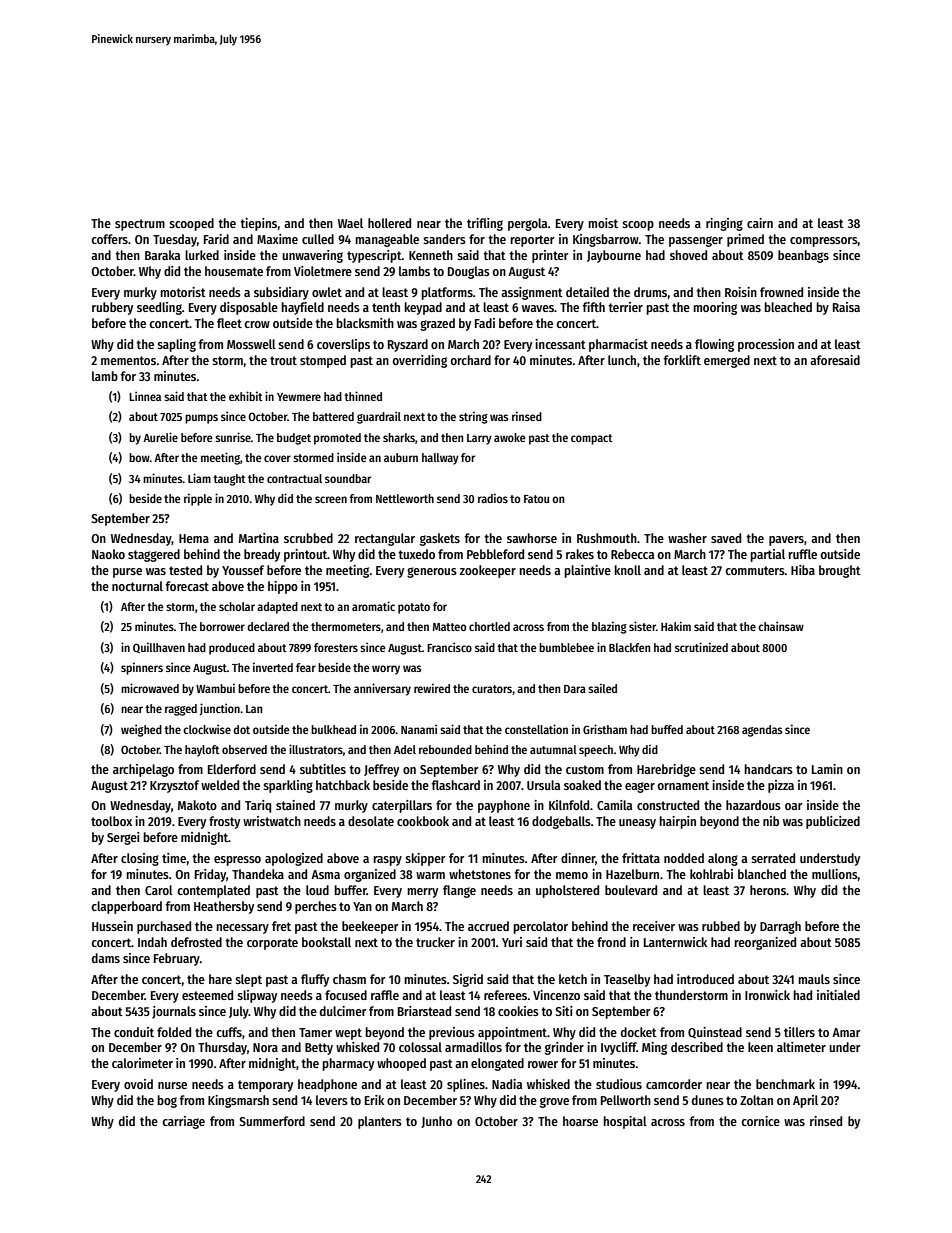 This screenshot has height=1233, width=952. Describe the element at coordinates (140, 225) in the screenshot. I see `spectrum` at that location.
